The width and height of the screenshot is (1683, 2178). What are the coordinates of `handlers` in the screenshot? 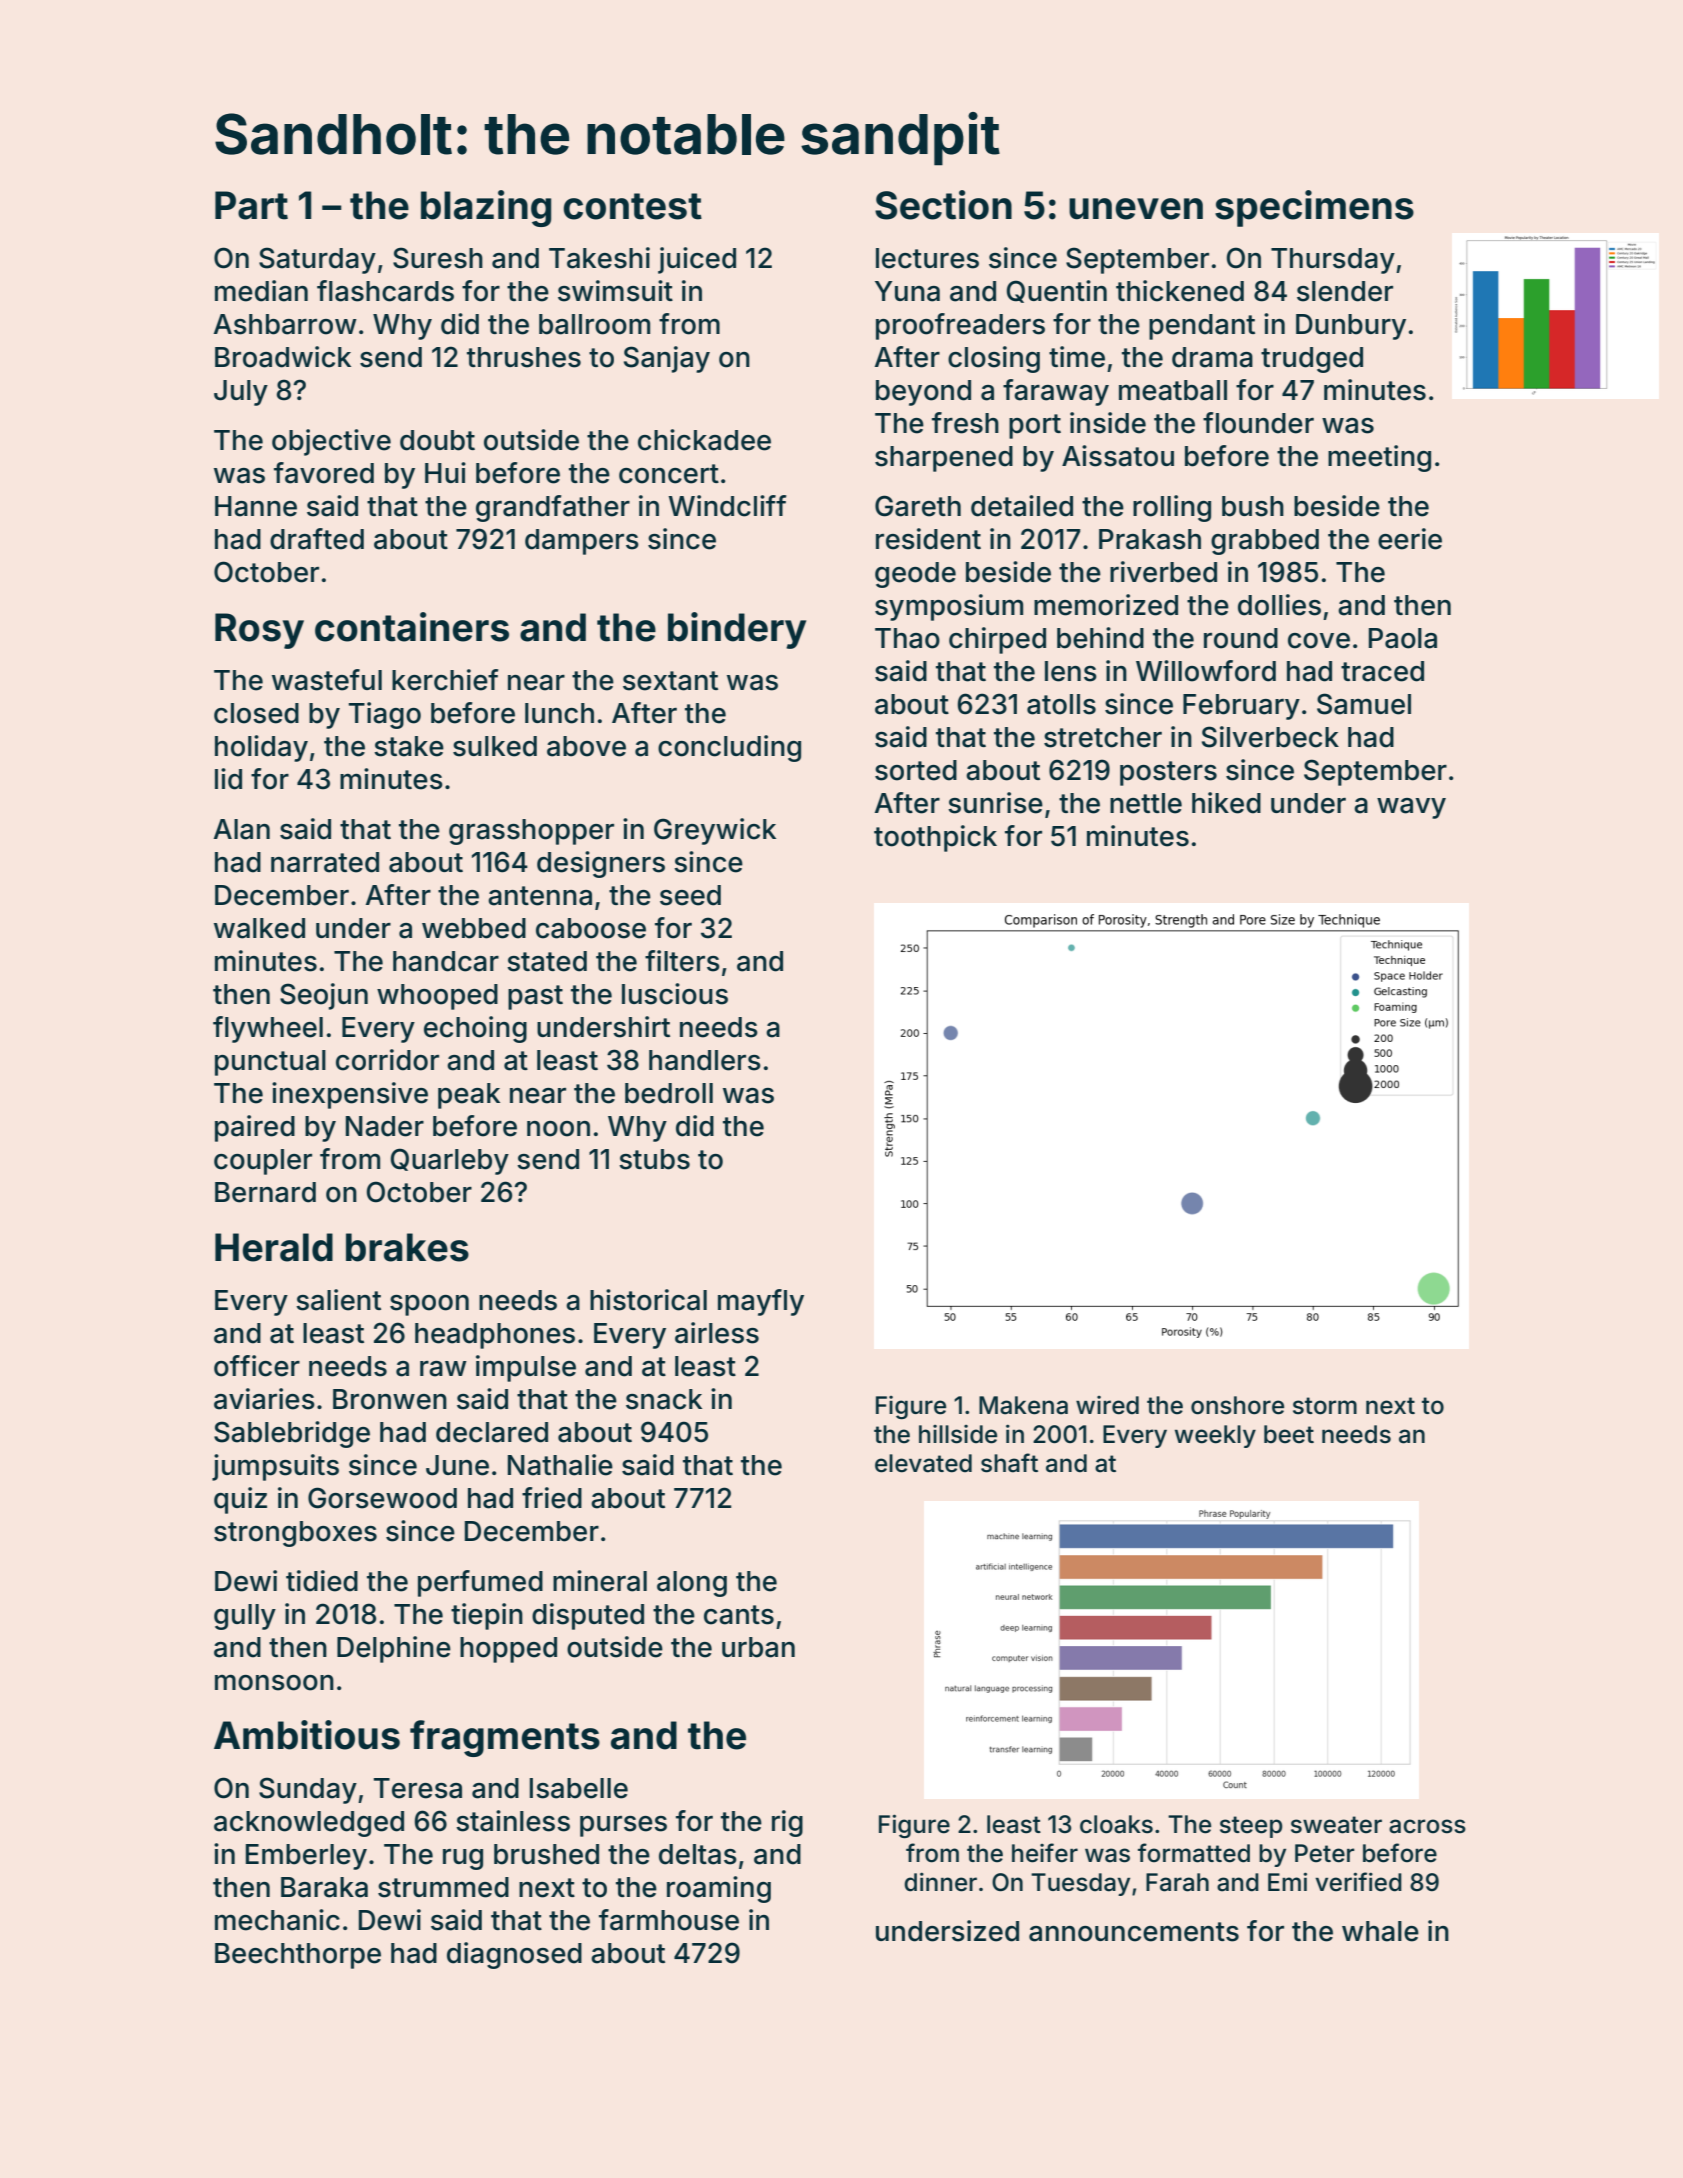 It's located at (705, 1060).
